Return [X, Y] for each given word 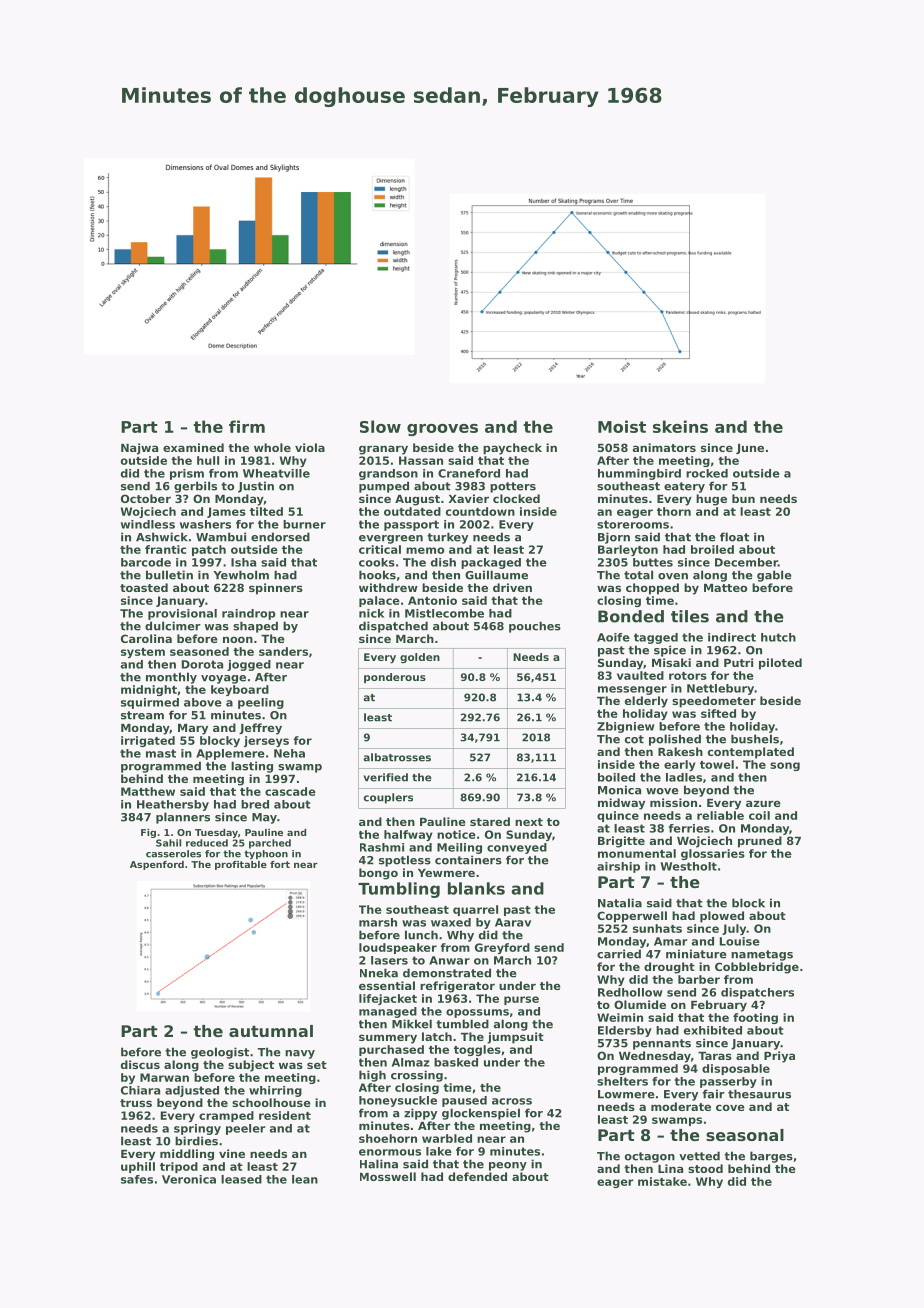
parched [270, 844]
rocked [707, 473]
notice [456, 834]
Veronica [189, 1179]
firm [247, 426]
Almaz [410, 1062]
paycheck [512, 449]
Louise [740, 941]
